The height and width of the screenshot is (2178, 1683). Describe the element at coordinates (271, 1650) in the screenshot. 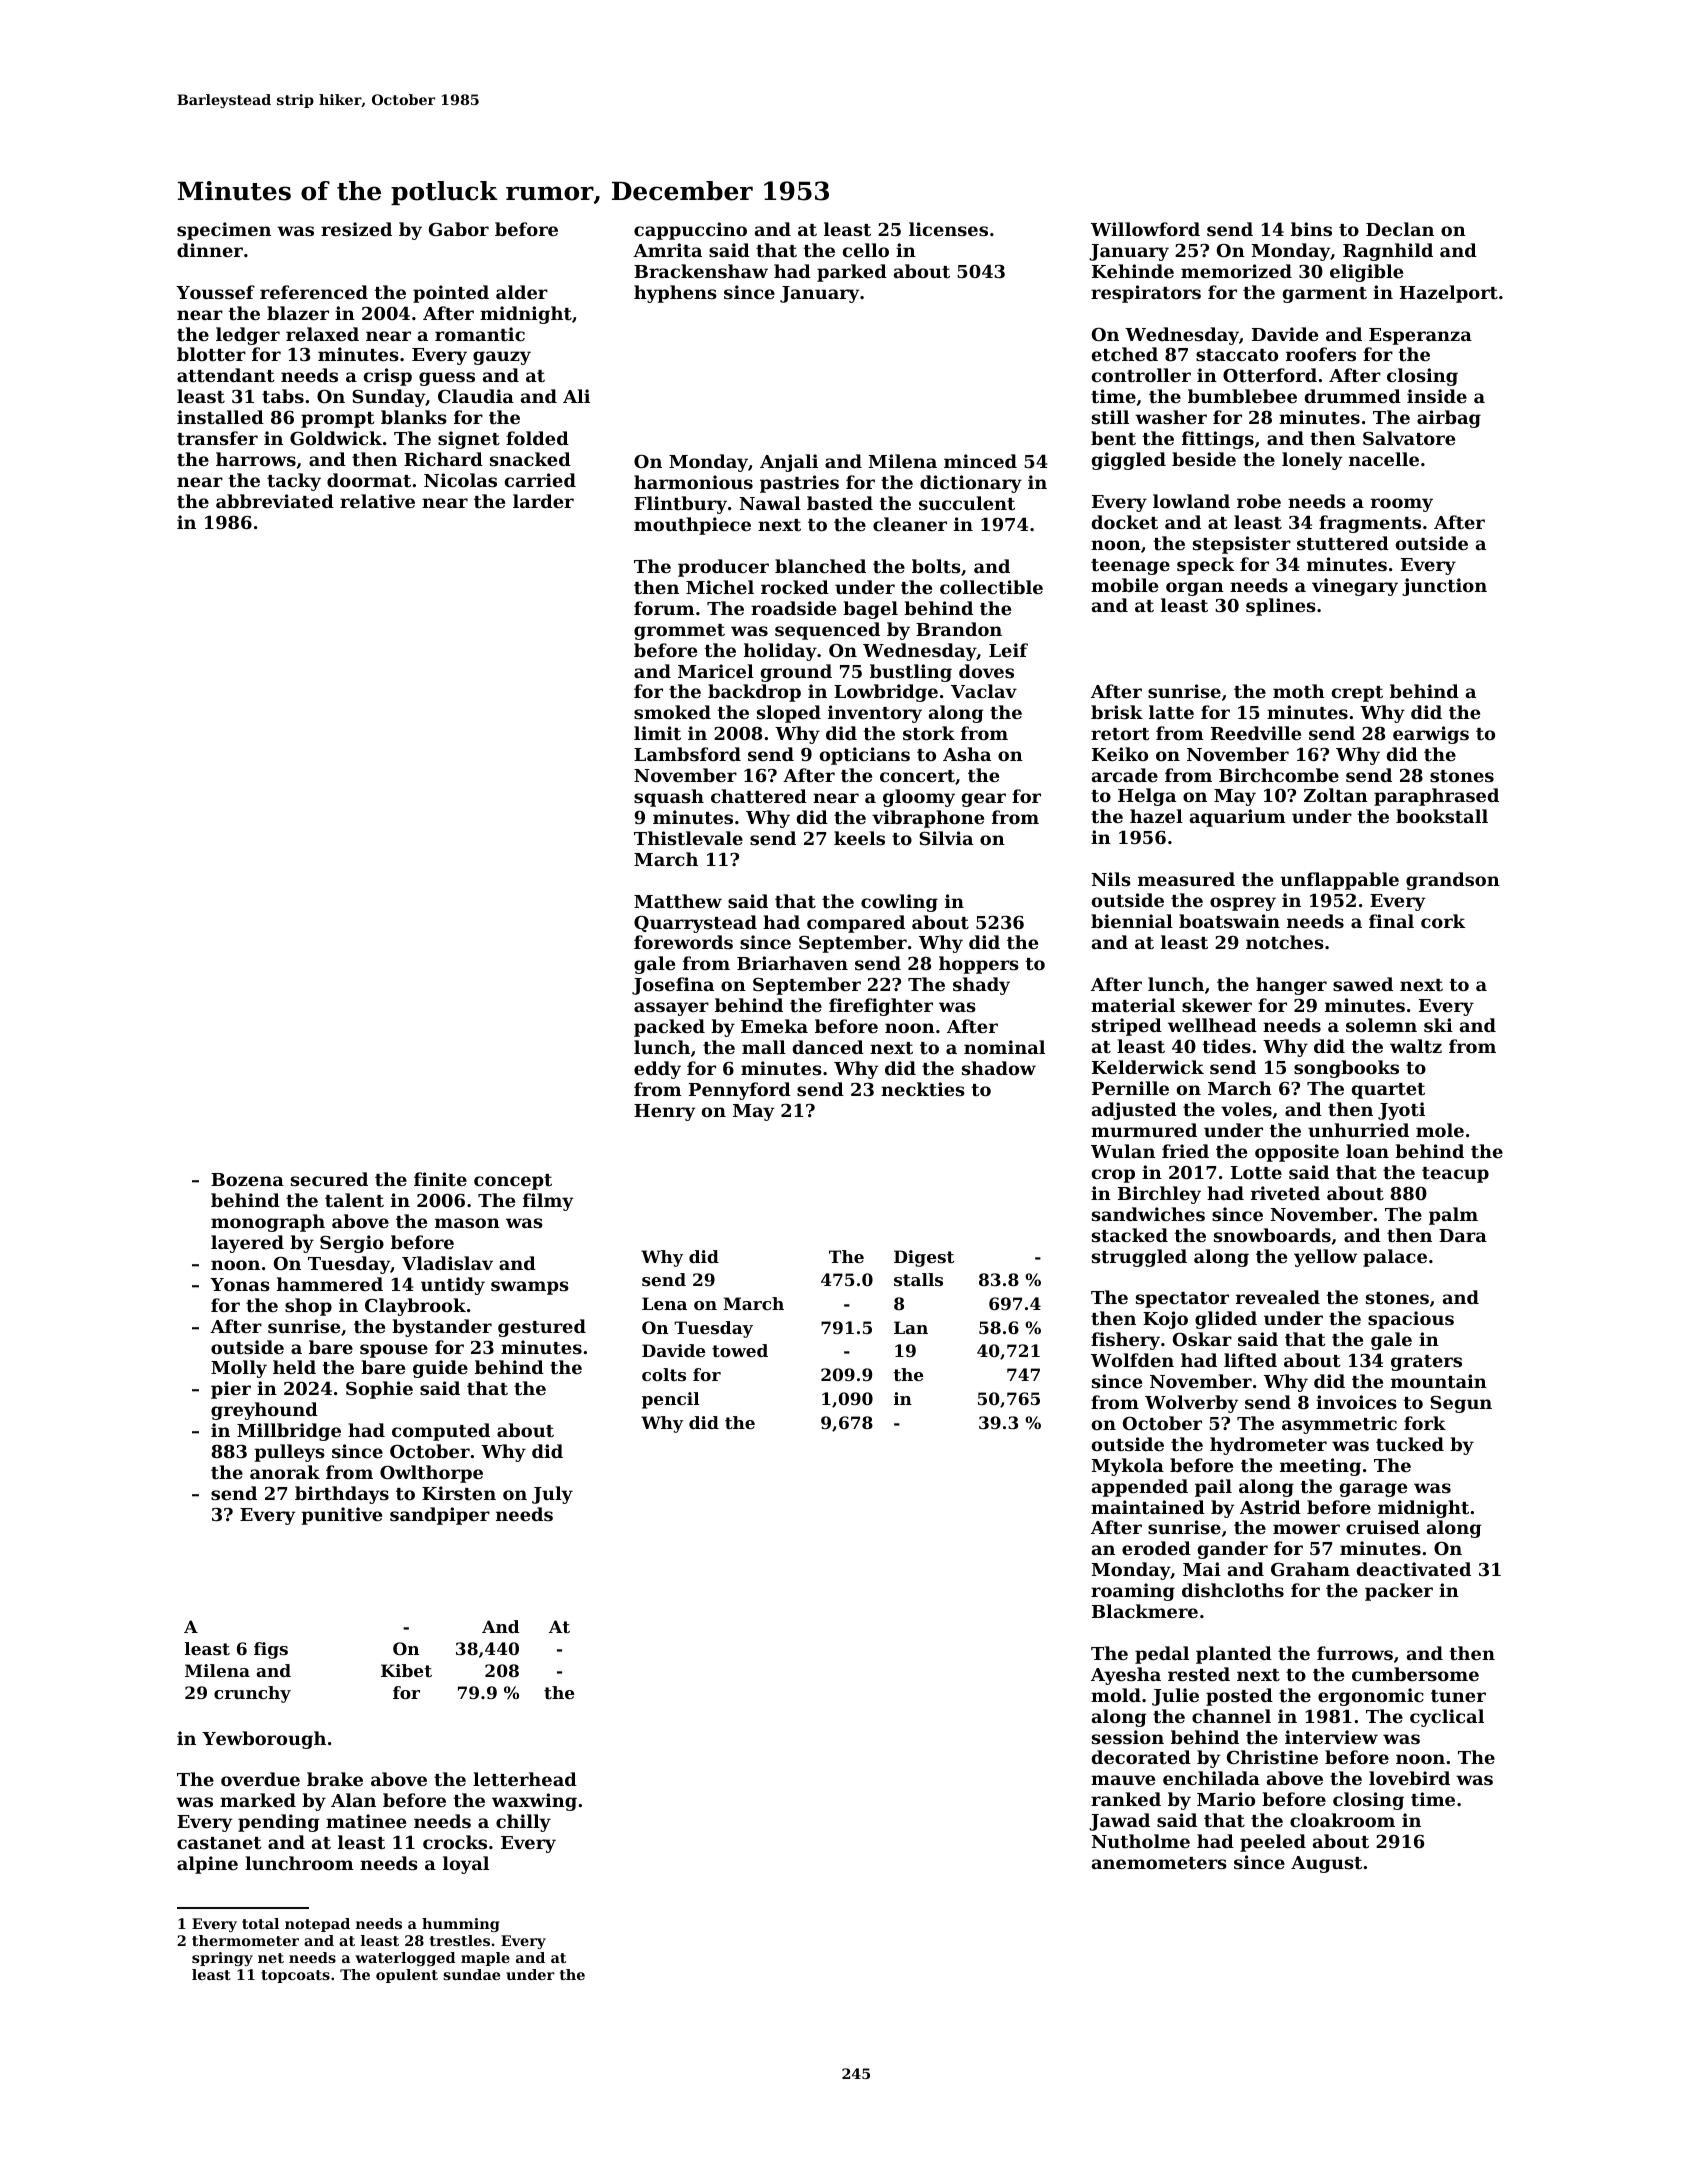

I see `figs` at that location.
